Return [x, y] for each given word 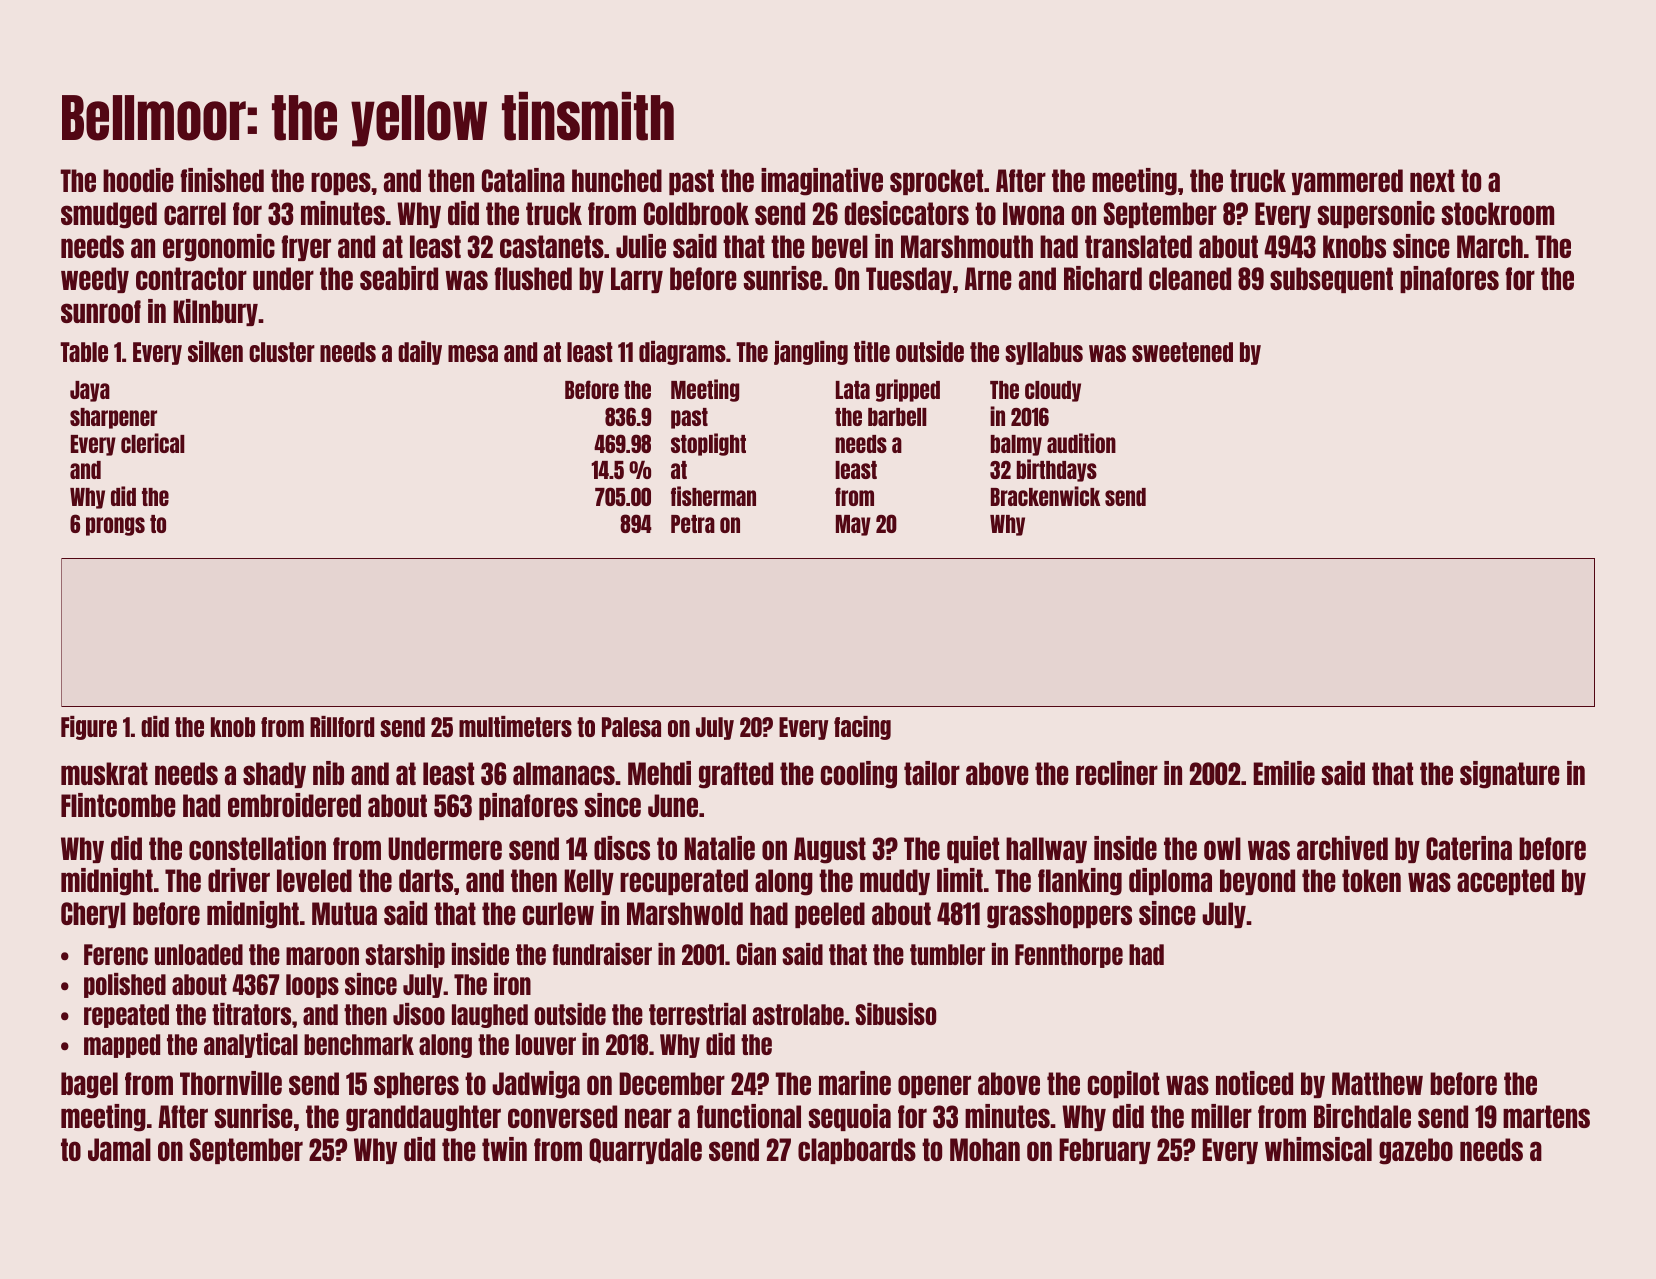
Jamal [119, 1149]
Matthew [1377, 1083]
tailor [932, 773]
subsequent [1331, 280]
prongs [115, 526]
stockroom [1497, 213]
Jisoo [419, 1014]
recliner [1117, 773]
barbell [897, 417]
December [672, 1083]
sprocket [936, 182]
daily [420, 353]
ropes [341, 183]
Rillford [342, 726]
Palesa [631, 727]
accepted [1505, 882]
